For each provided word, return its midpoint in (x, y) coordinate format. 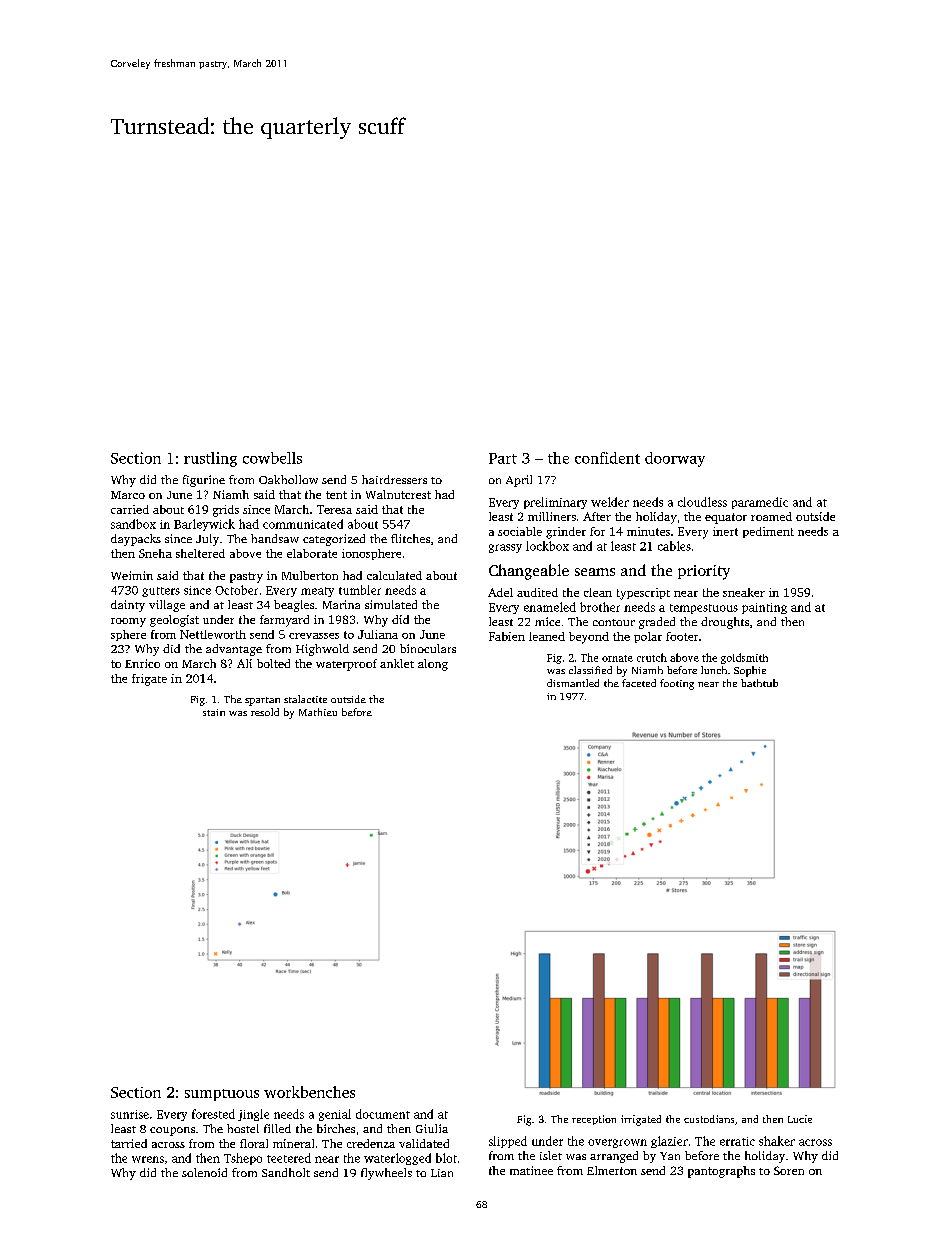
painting (764, 608)
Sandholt (286, 1172)
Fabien (507, 636)
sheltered (200, 553)
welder (610, 502)
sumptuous (222, 1095)
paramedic (760, 503)
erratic (737, 1141)
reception (594, 1120)
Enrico (142, 663)
